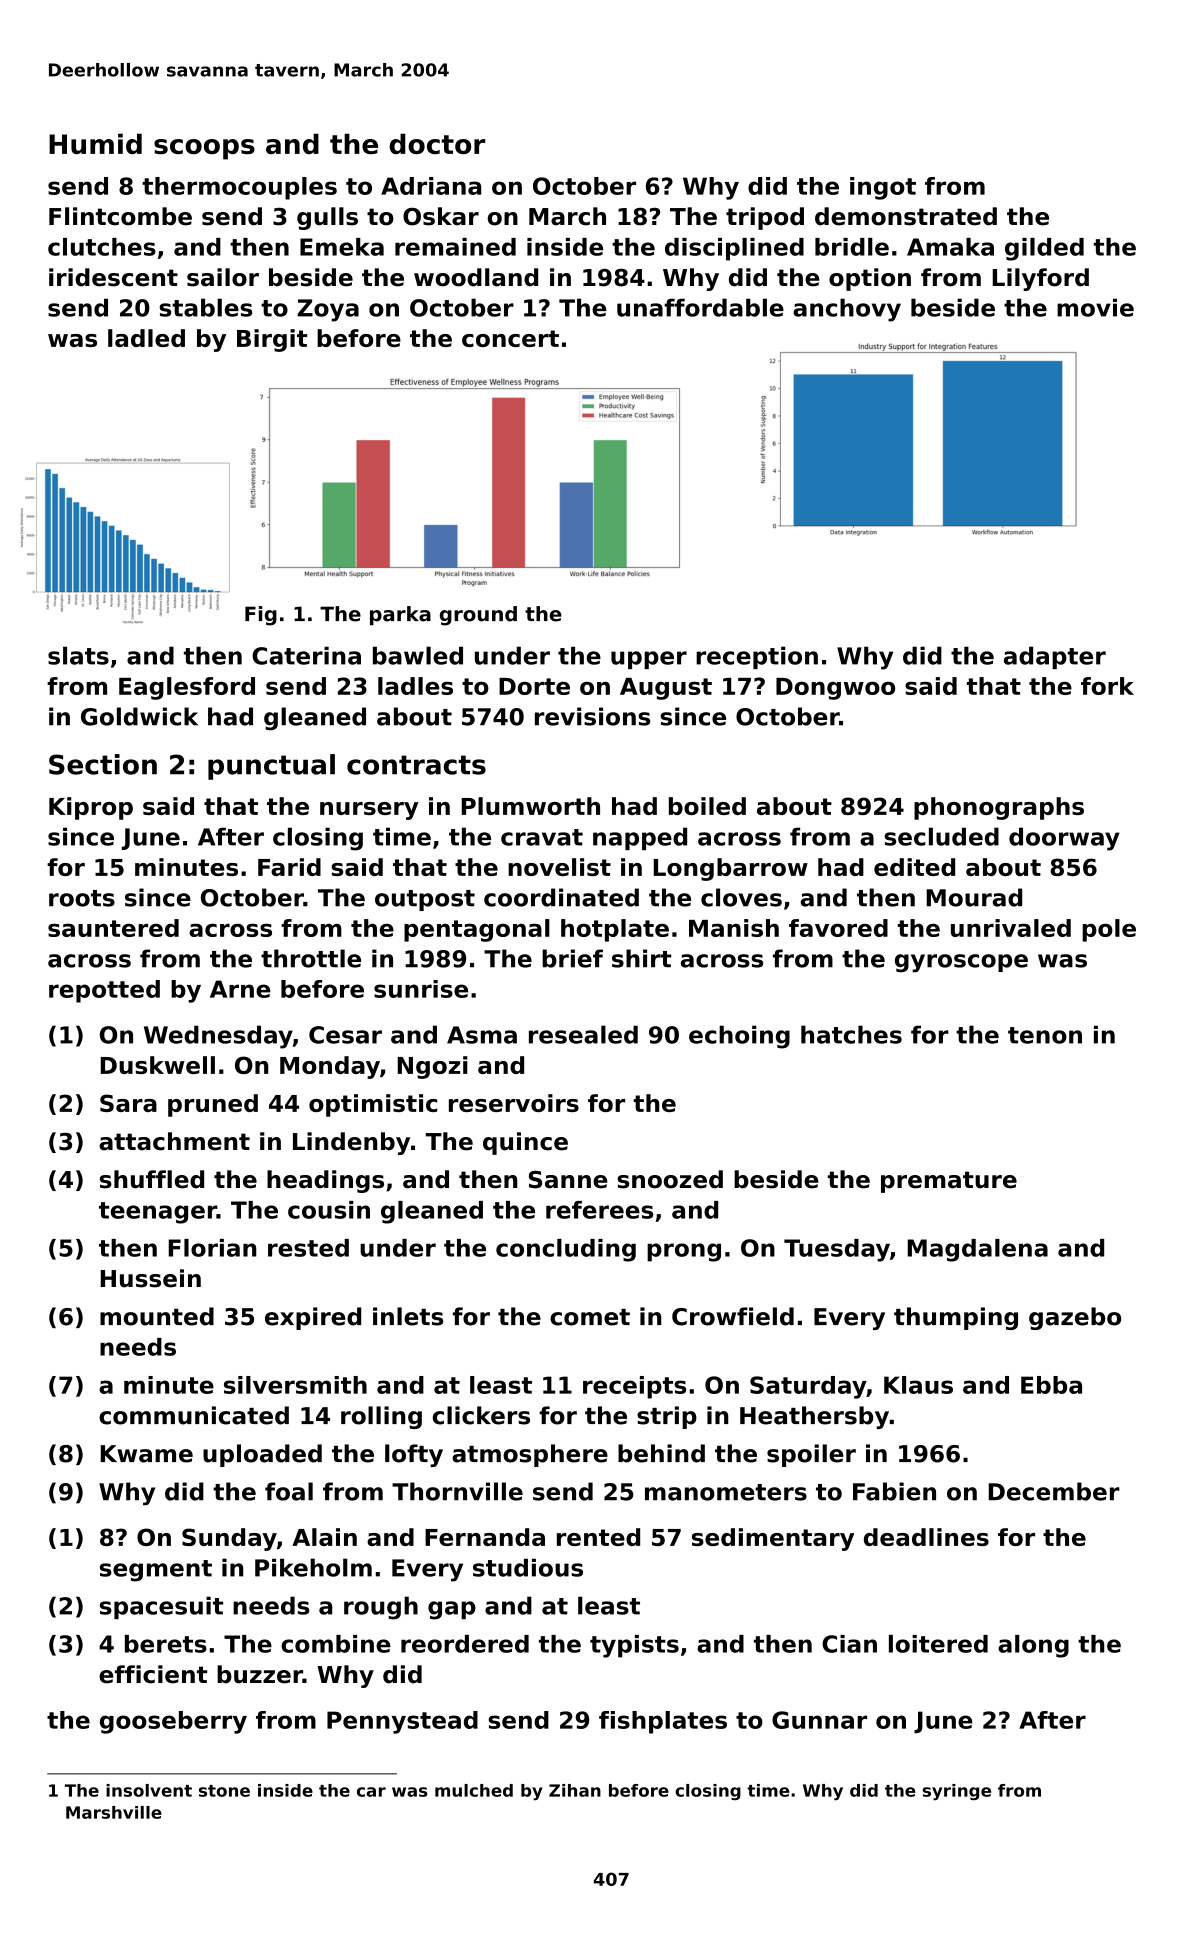 Image resolution: width=1186 pixels, height=1953 pixels. Describe the element at coordinates (161, 1607) in the screenshot. I see `spacesuit` at that location.
